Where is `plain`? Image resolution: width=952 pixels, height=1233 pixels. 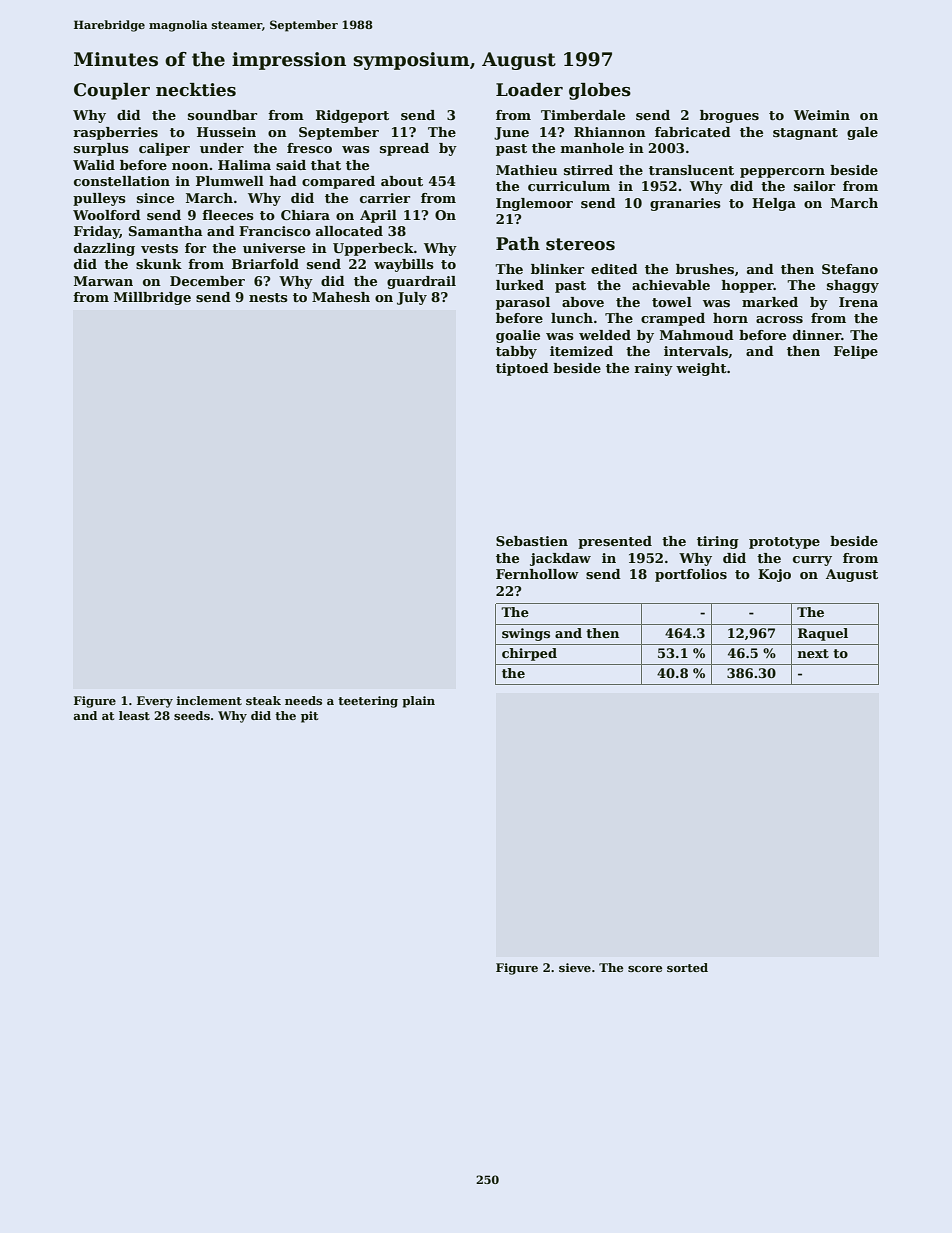
plain is located at coordinates (418, 702).
